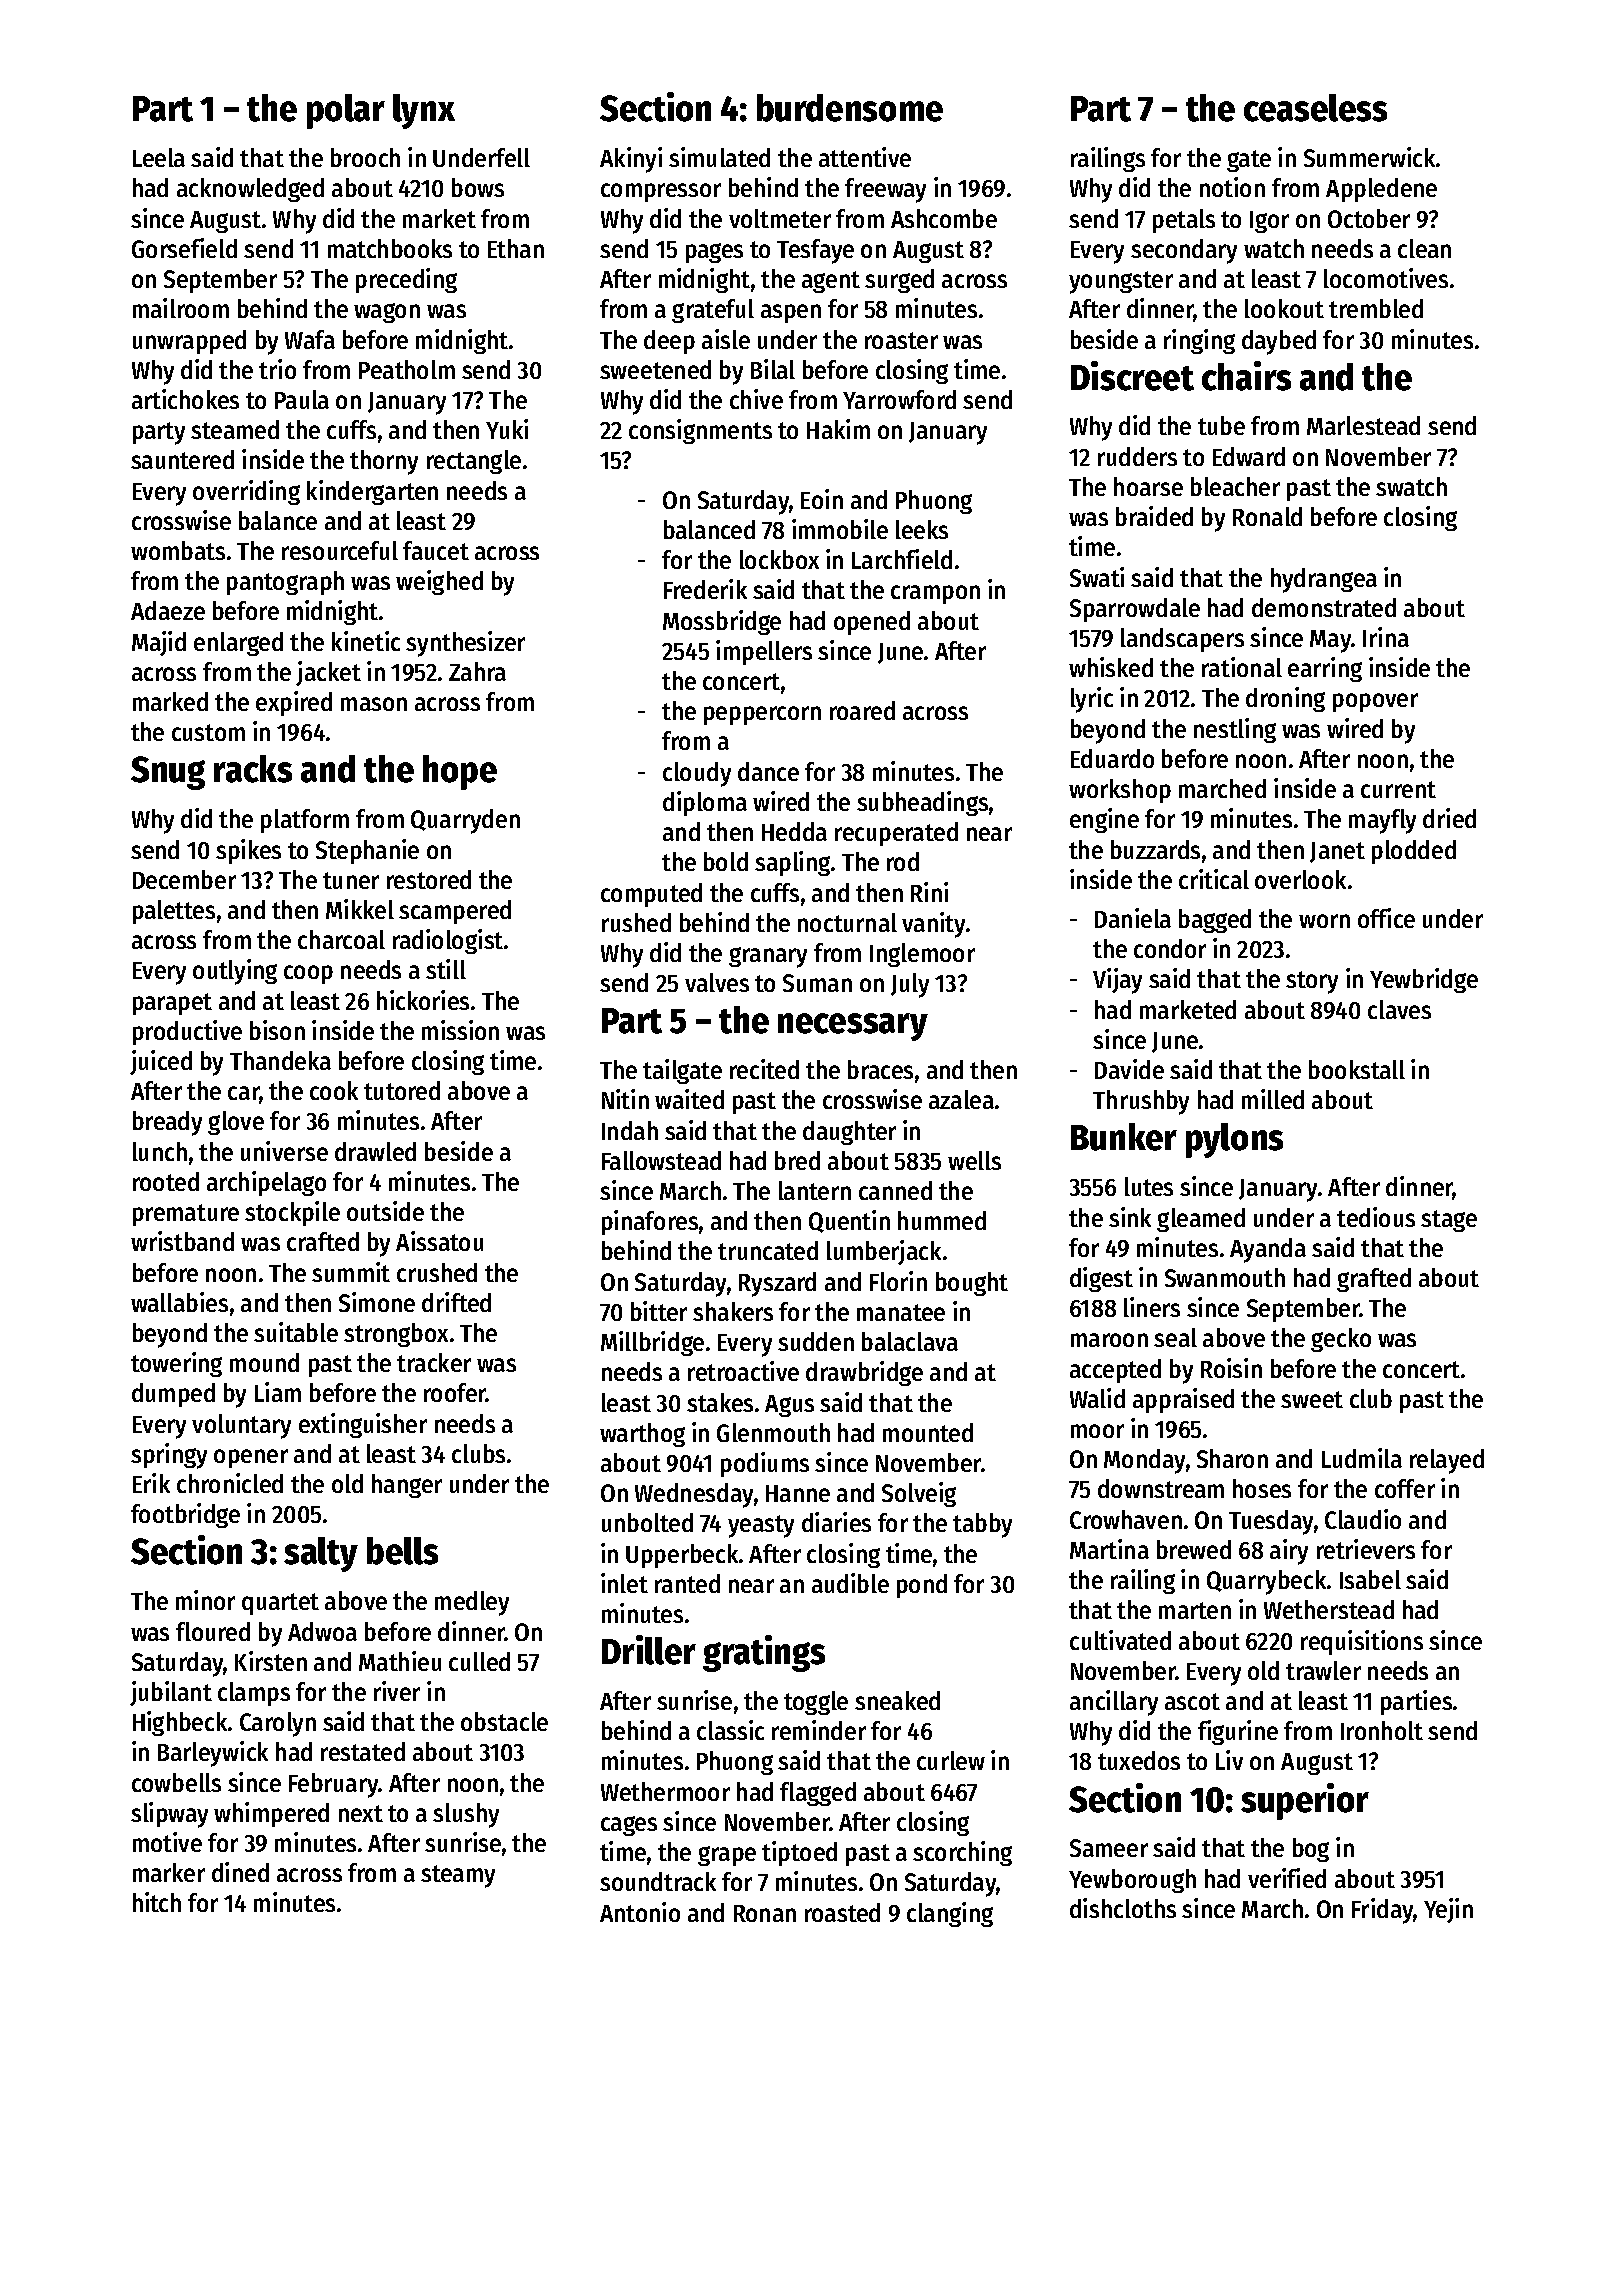  I want to click on Vijay, so click(1117, 981).
